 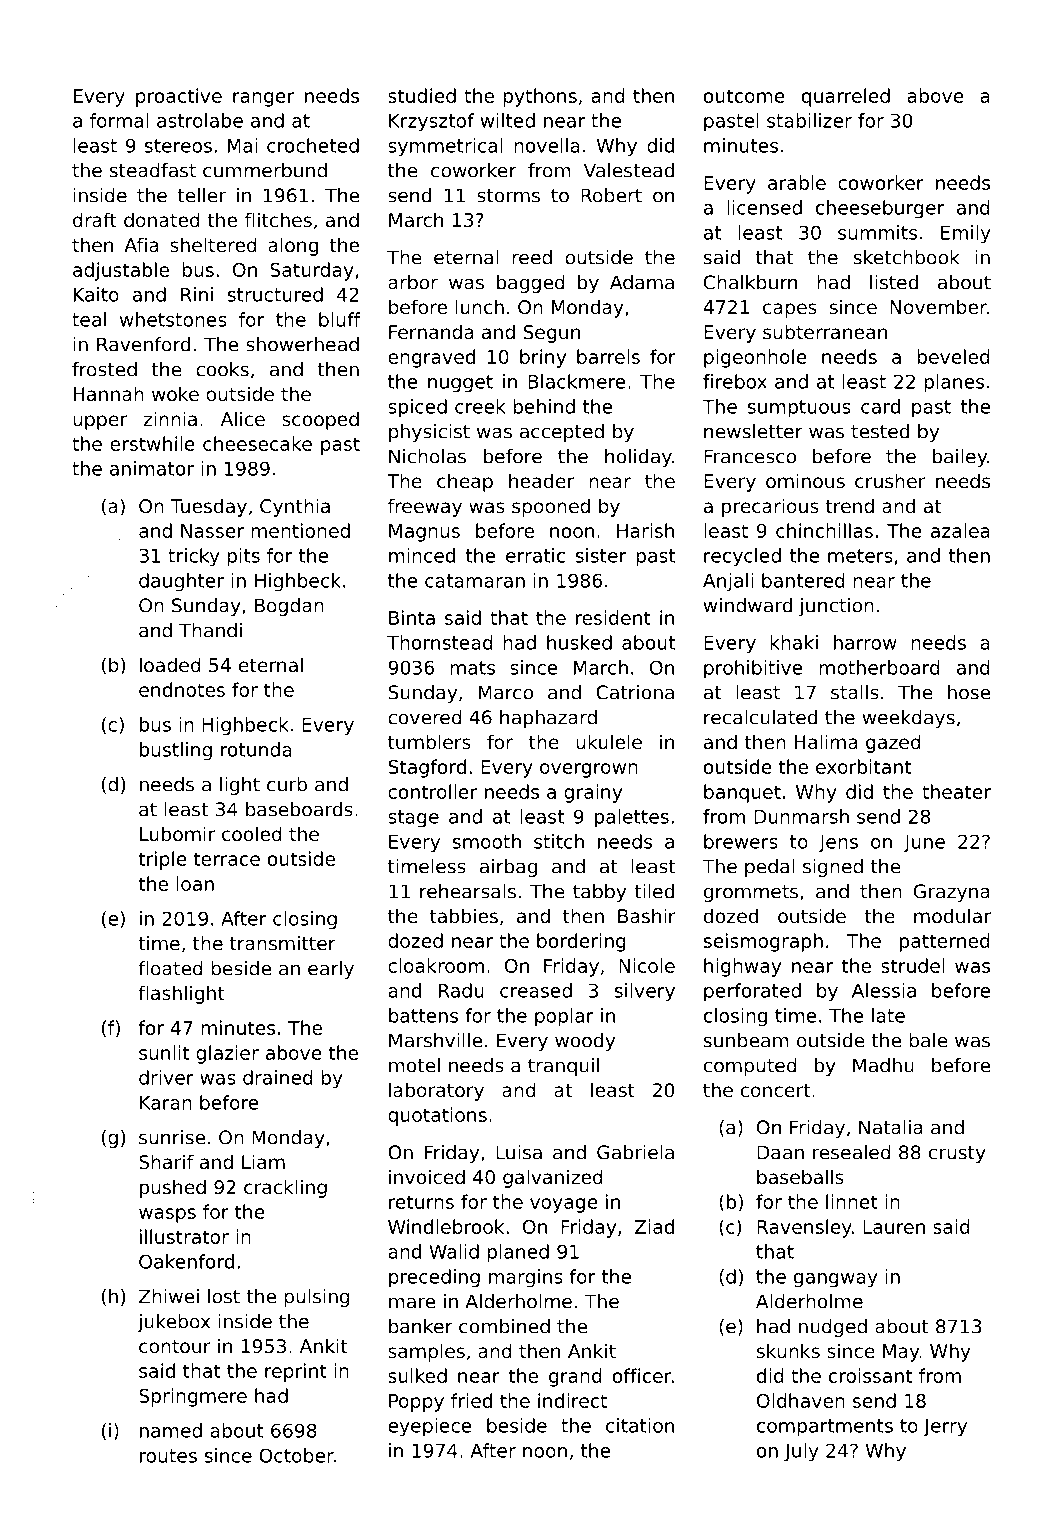 I want to click on Luisa, so click(x=519, y=1152).
